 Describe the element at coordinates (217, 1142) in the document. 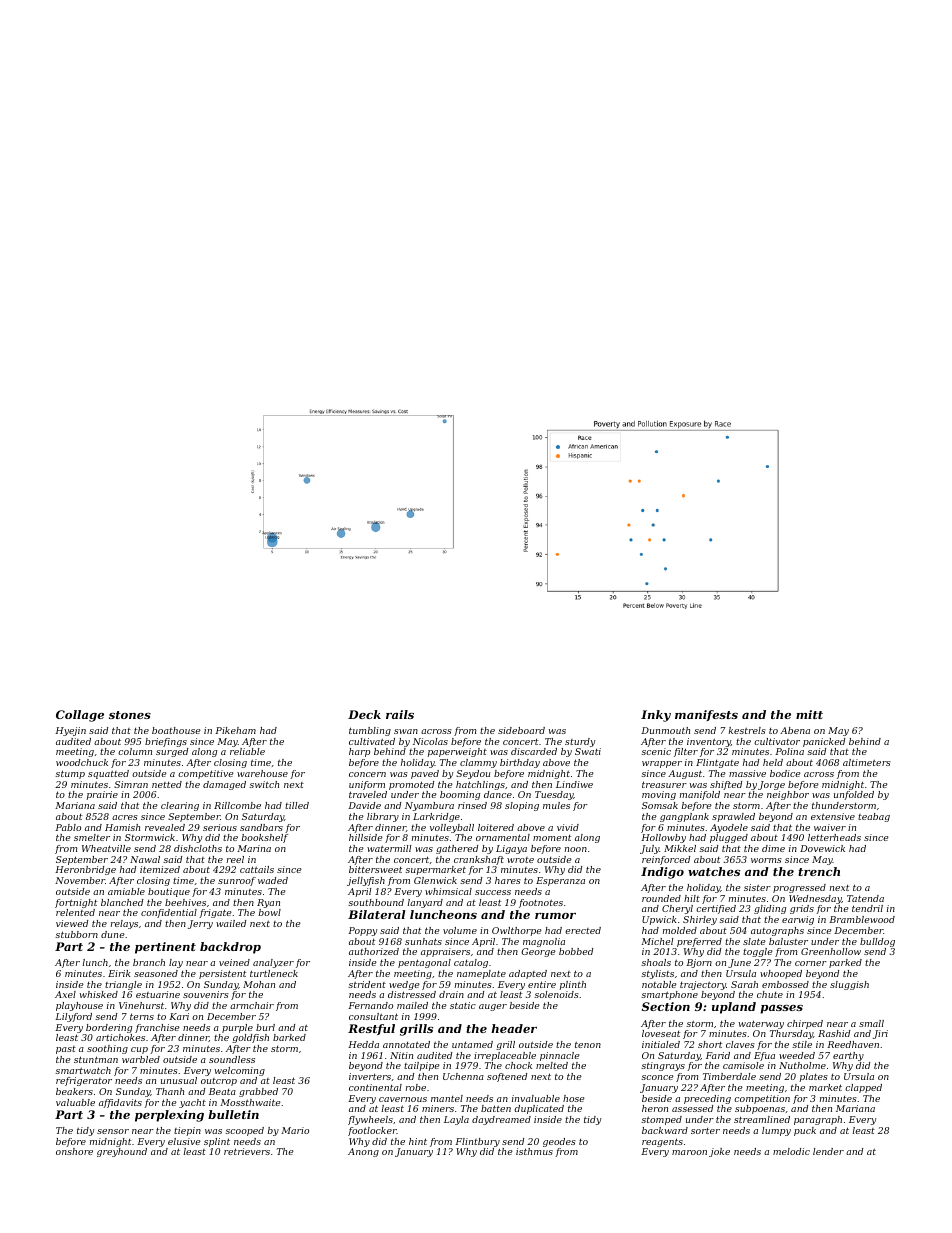

I see `splint` at that location.
